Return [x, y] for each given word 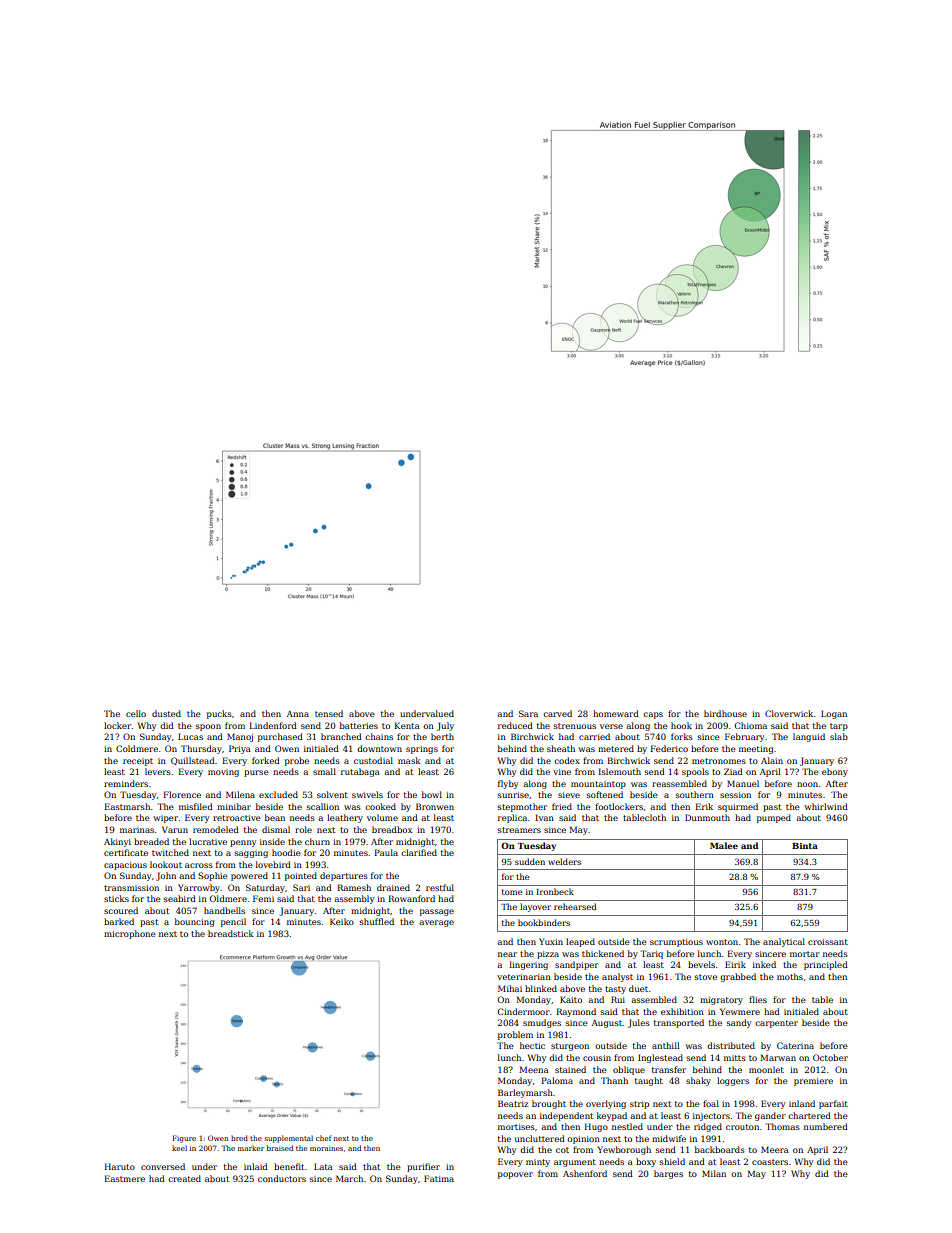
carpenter [776, 1024]
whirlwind [826, 806]
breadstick [231, 933]
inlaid [256, 1166]
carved [557, 713]
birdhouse [725, 713]
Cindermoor [524, 1011]
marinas [137, 830]
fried [562, 806]
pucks [219, 714]
